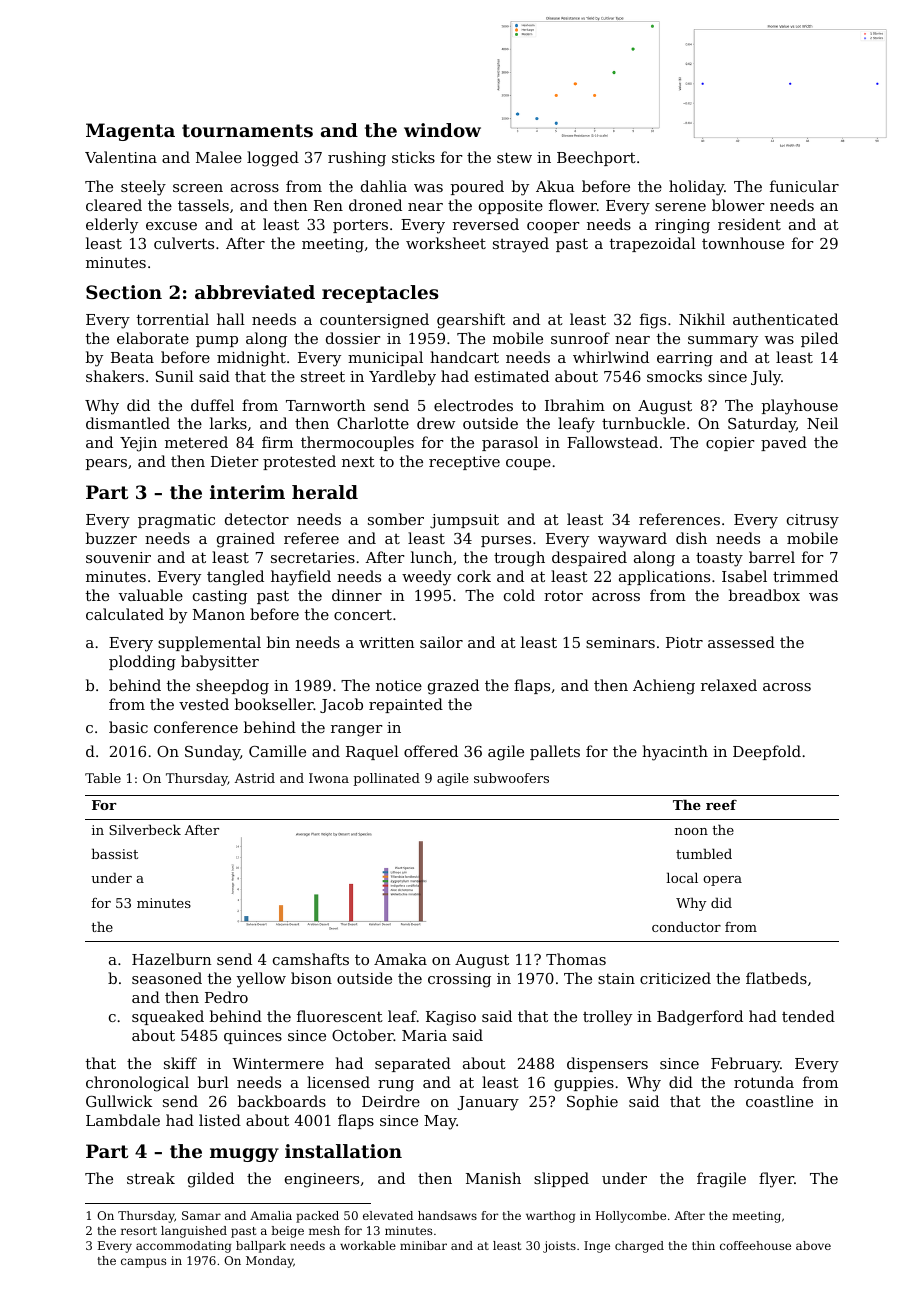 The height and width of the page is (1308, 924). I want to click on funicular, so click(804, 186).
